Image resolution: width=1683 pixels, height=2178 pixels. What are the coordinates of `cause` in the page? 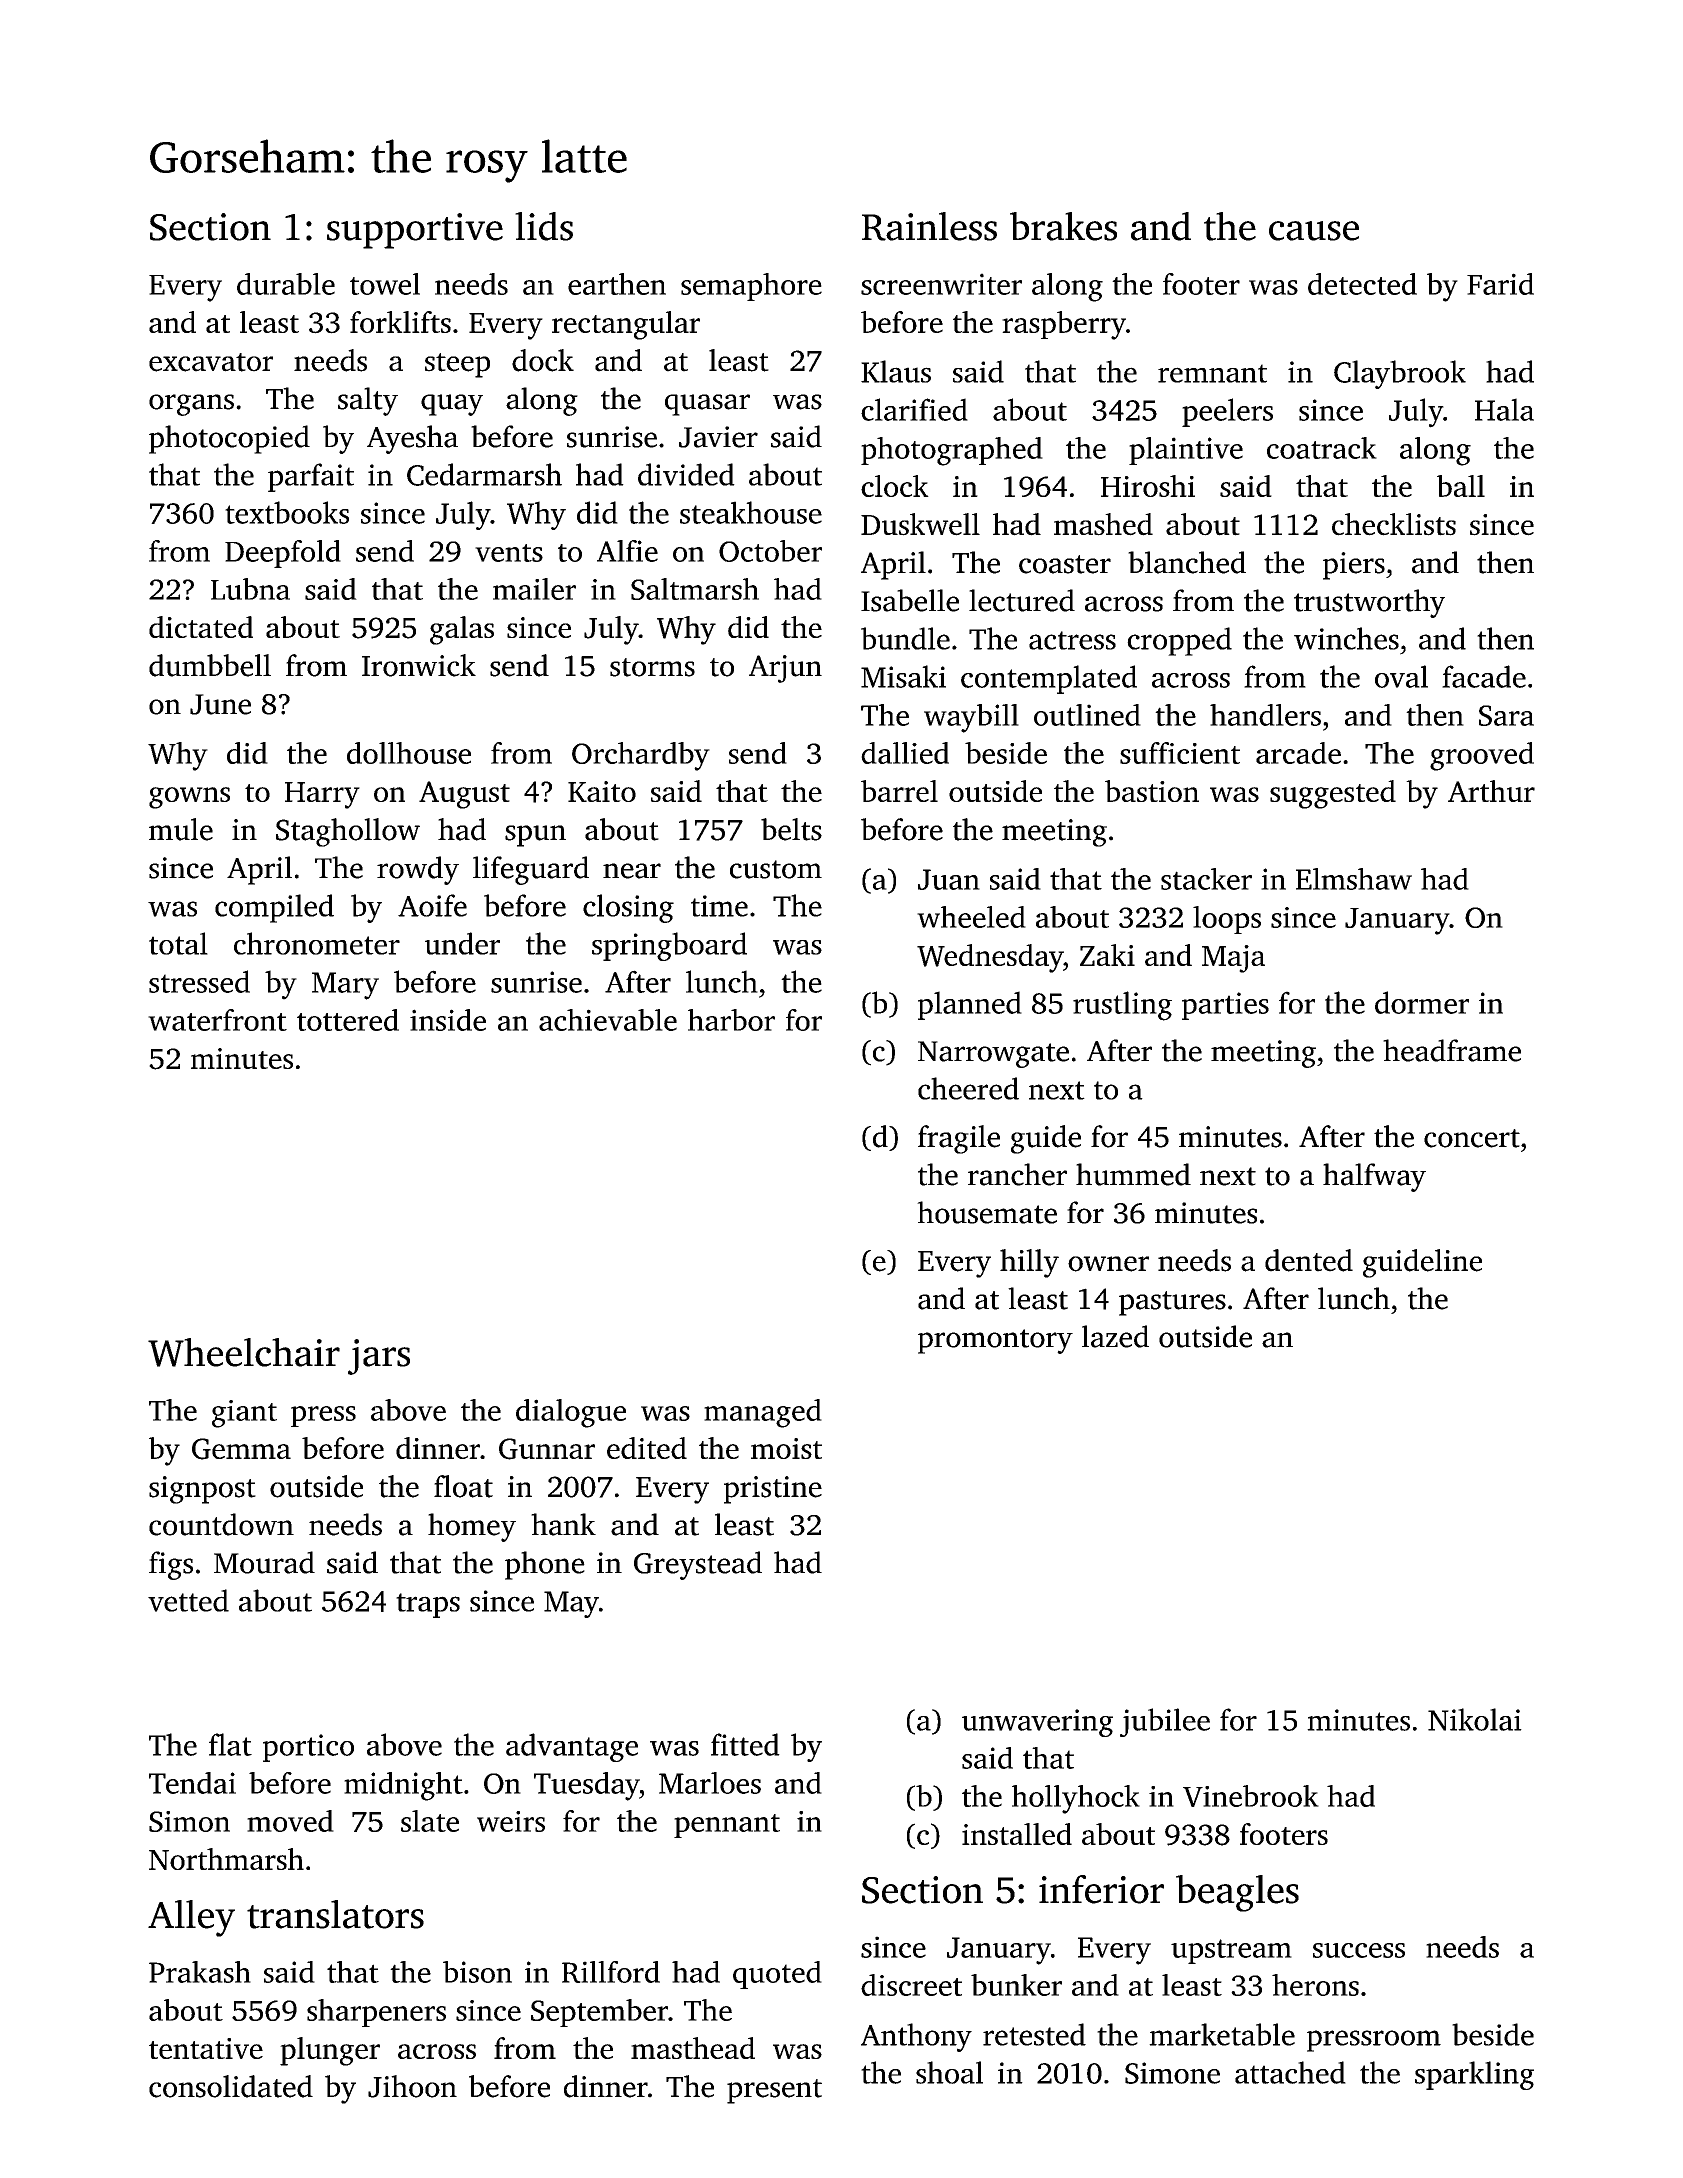 It's located at (1314, 231).
